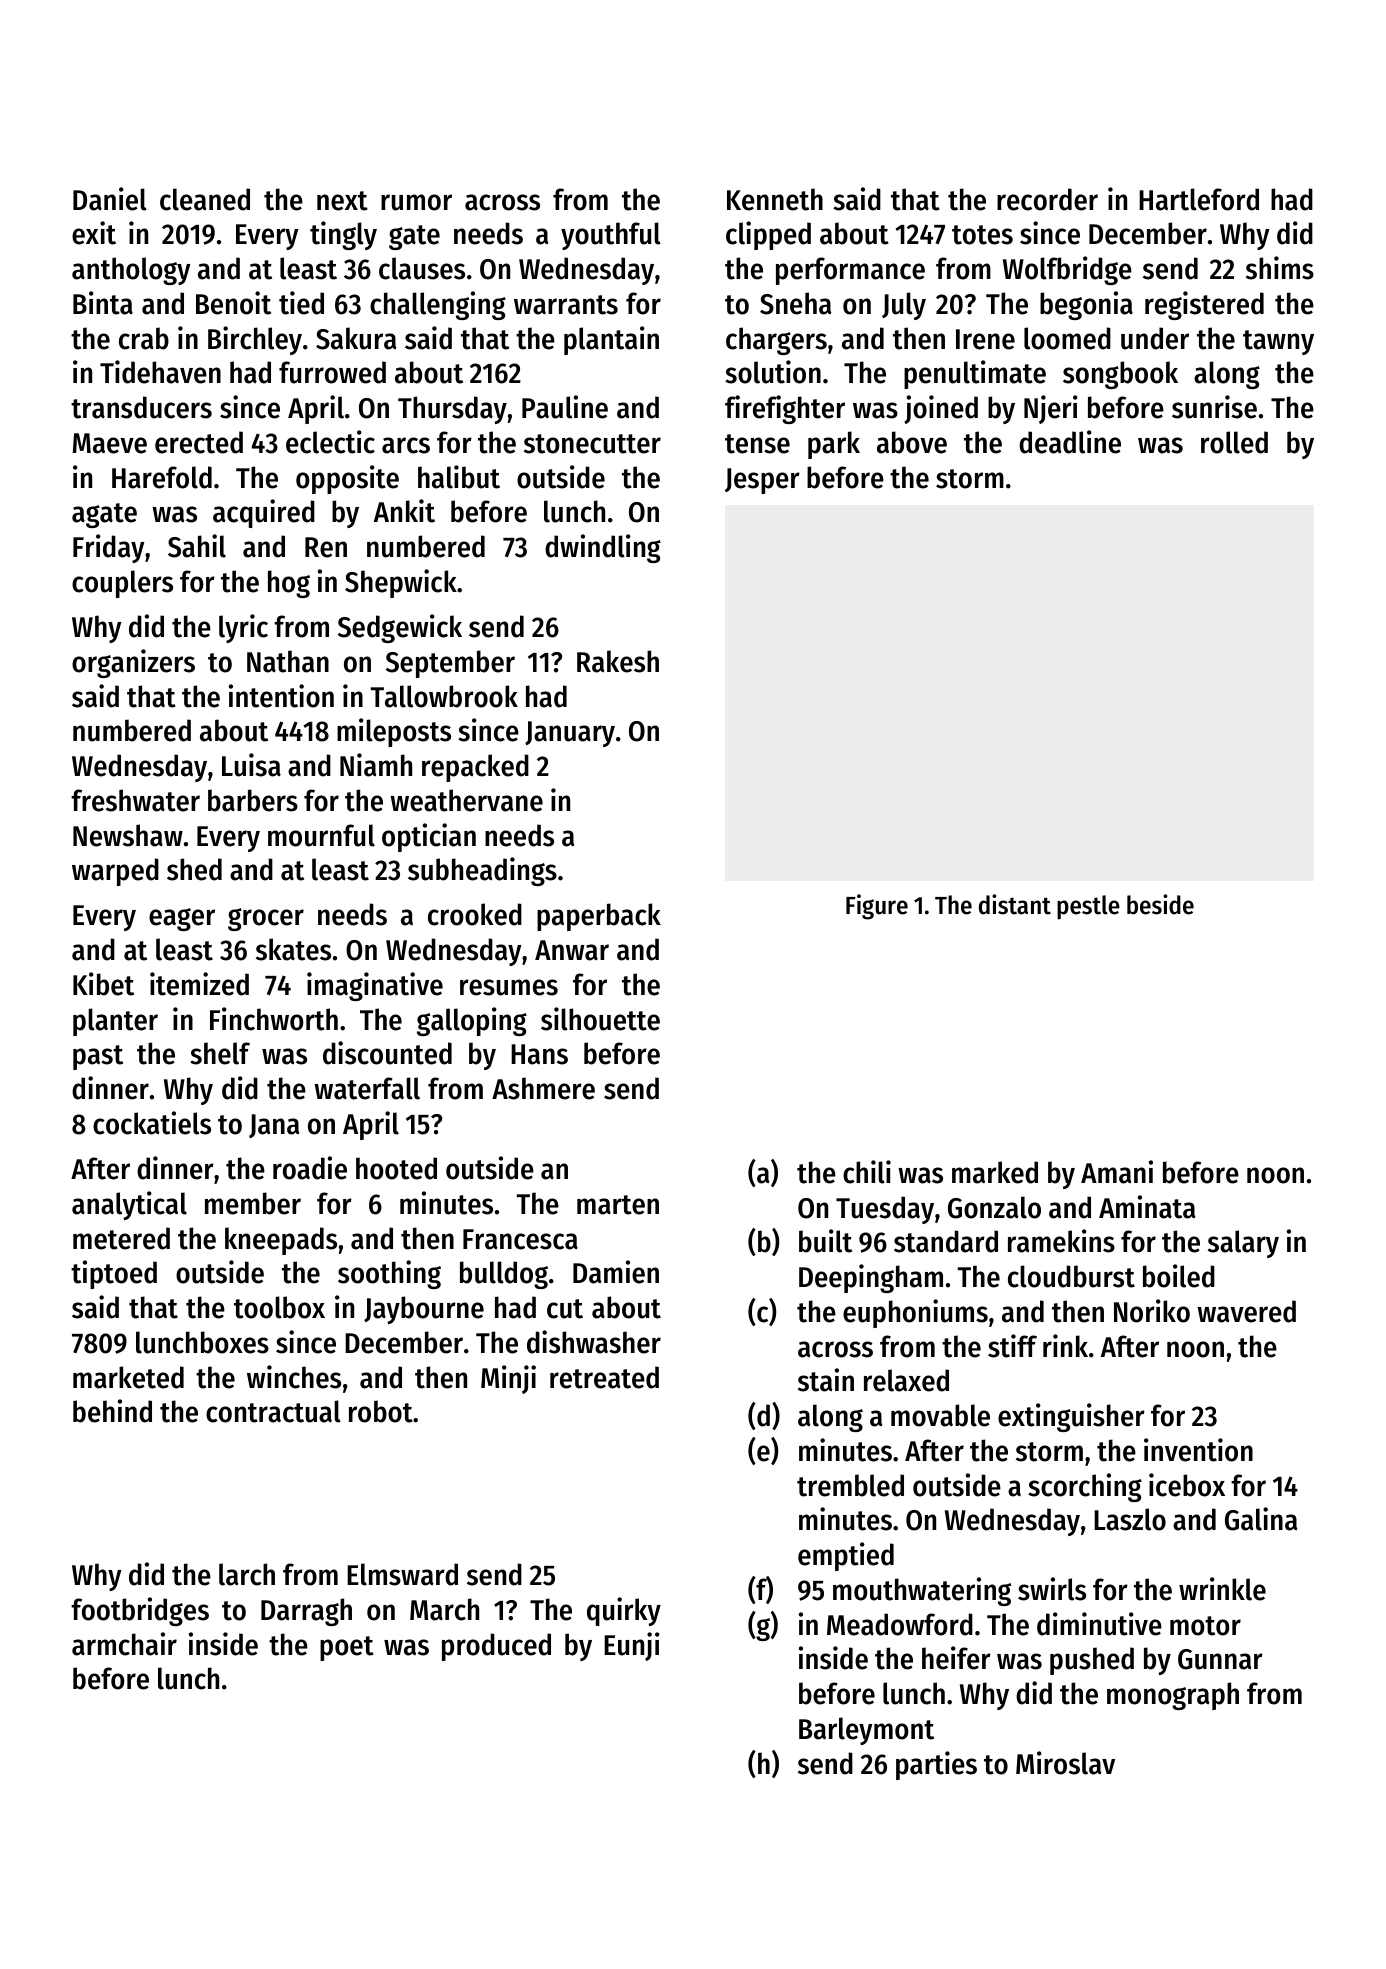  Describe the element at coordinates (632, 1646) in the page. I see `Eunji` at that location.
